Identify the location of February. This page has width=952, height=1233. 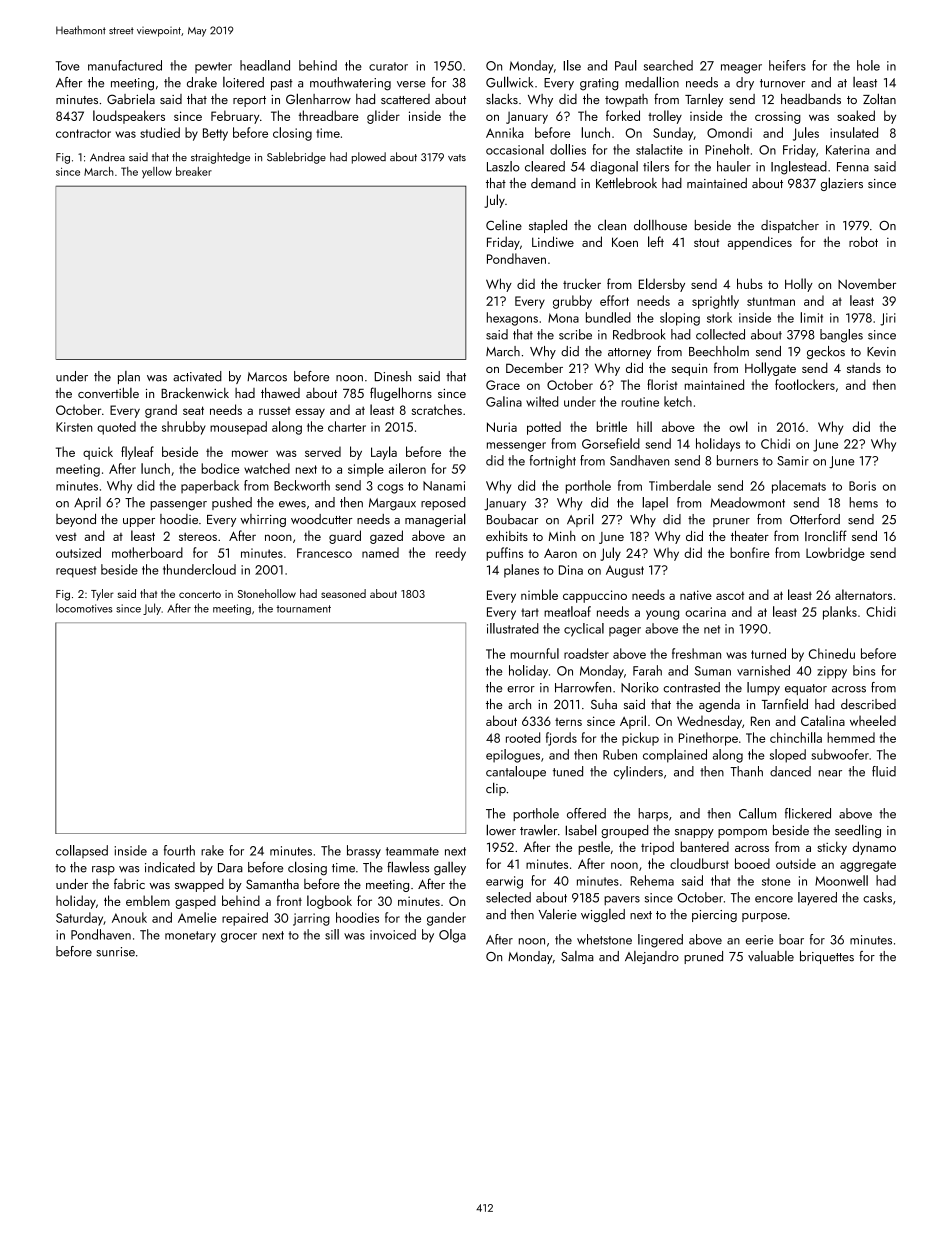
(235, 117).
